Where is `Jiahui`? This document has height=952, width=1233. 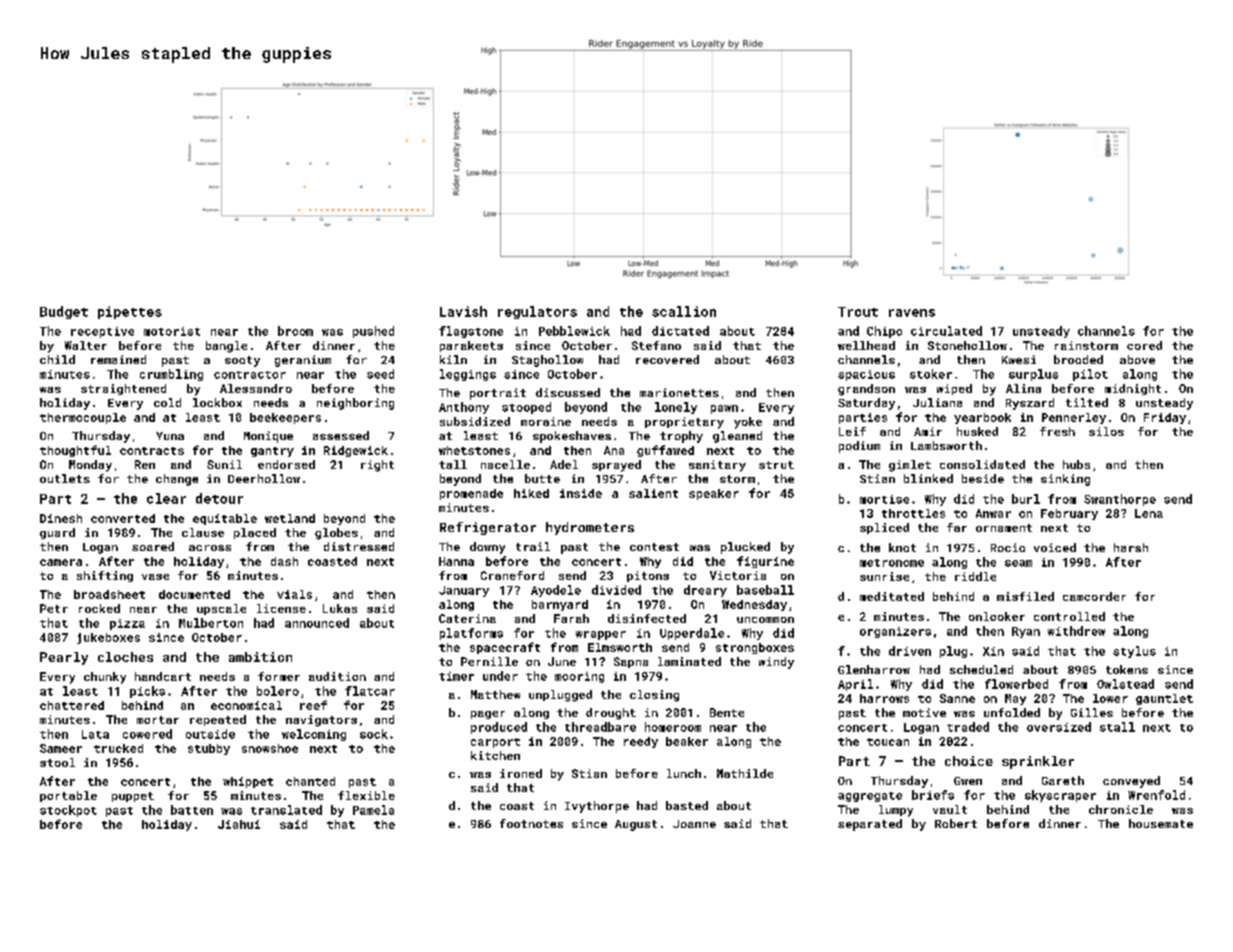 Jiahui is located at coordinates (239, 824).
